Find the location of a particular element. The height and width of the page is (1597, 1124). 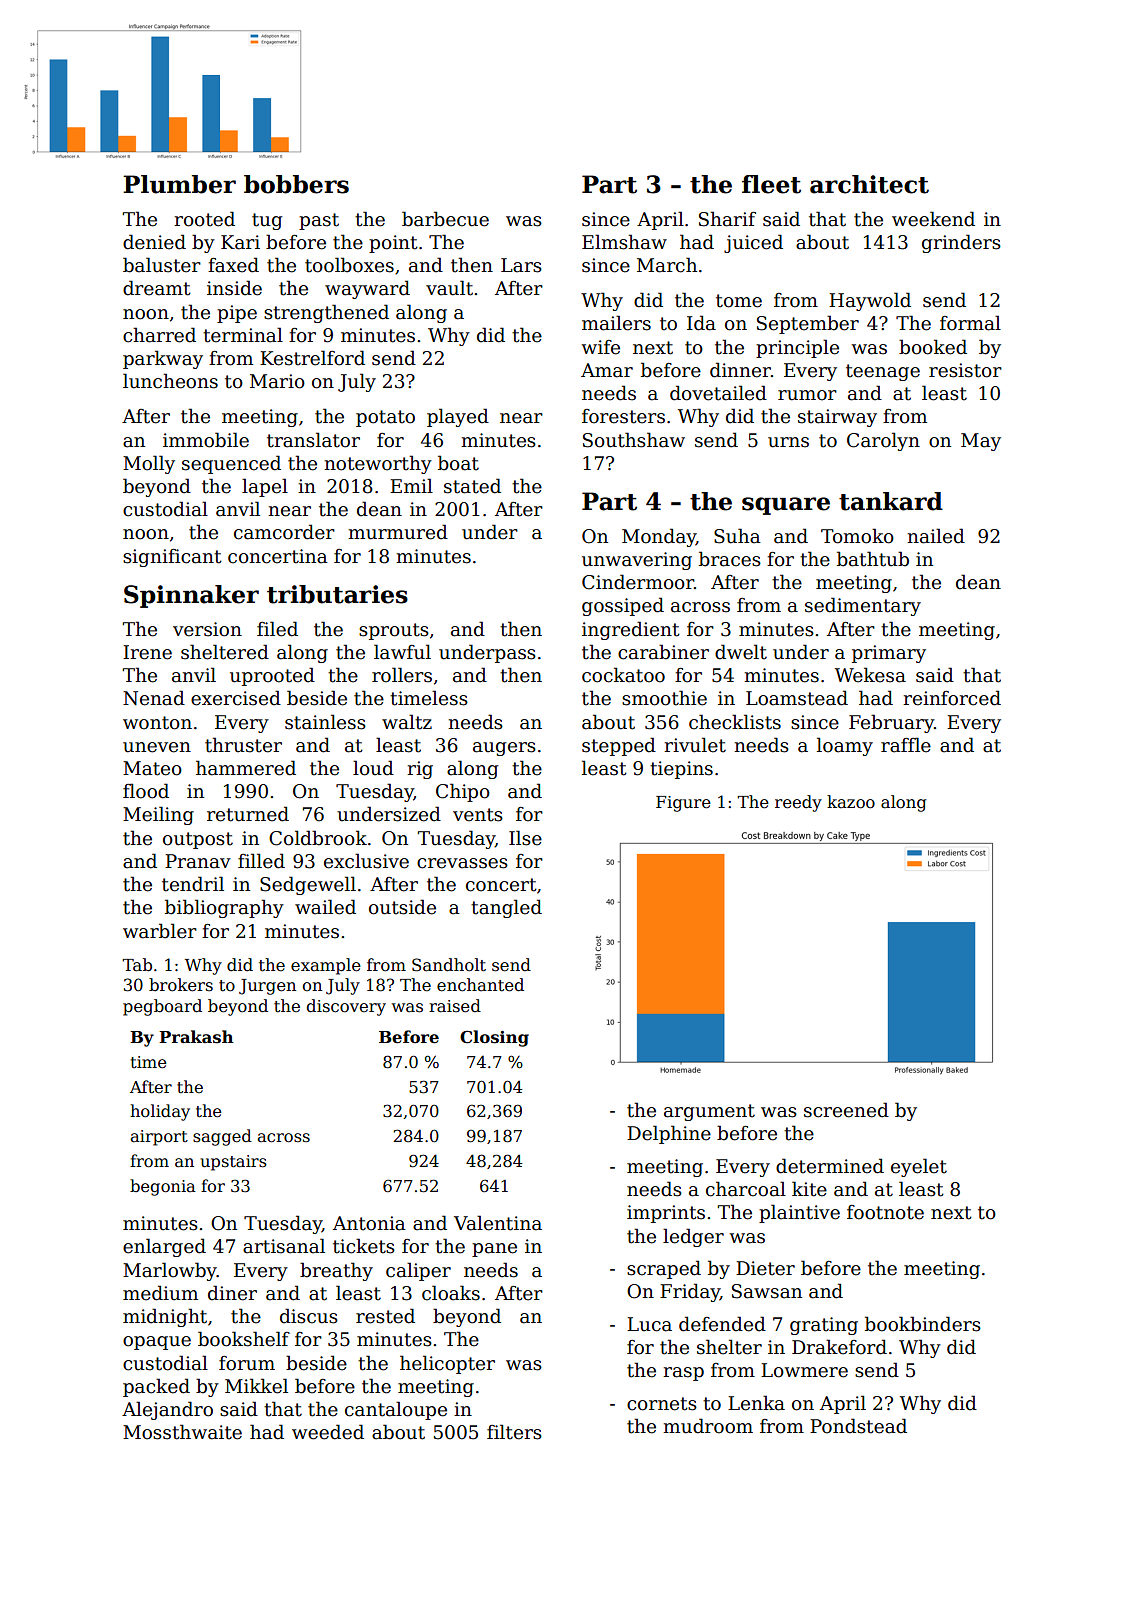

dreamt is located at coordinates (157, 288).
